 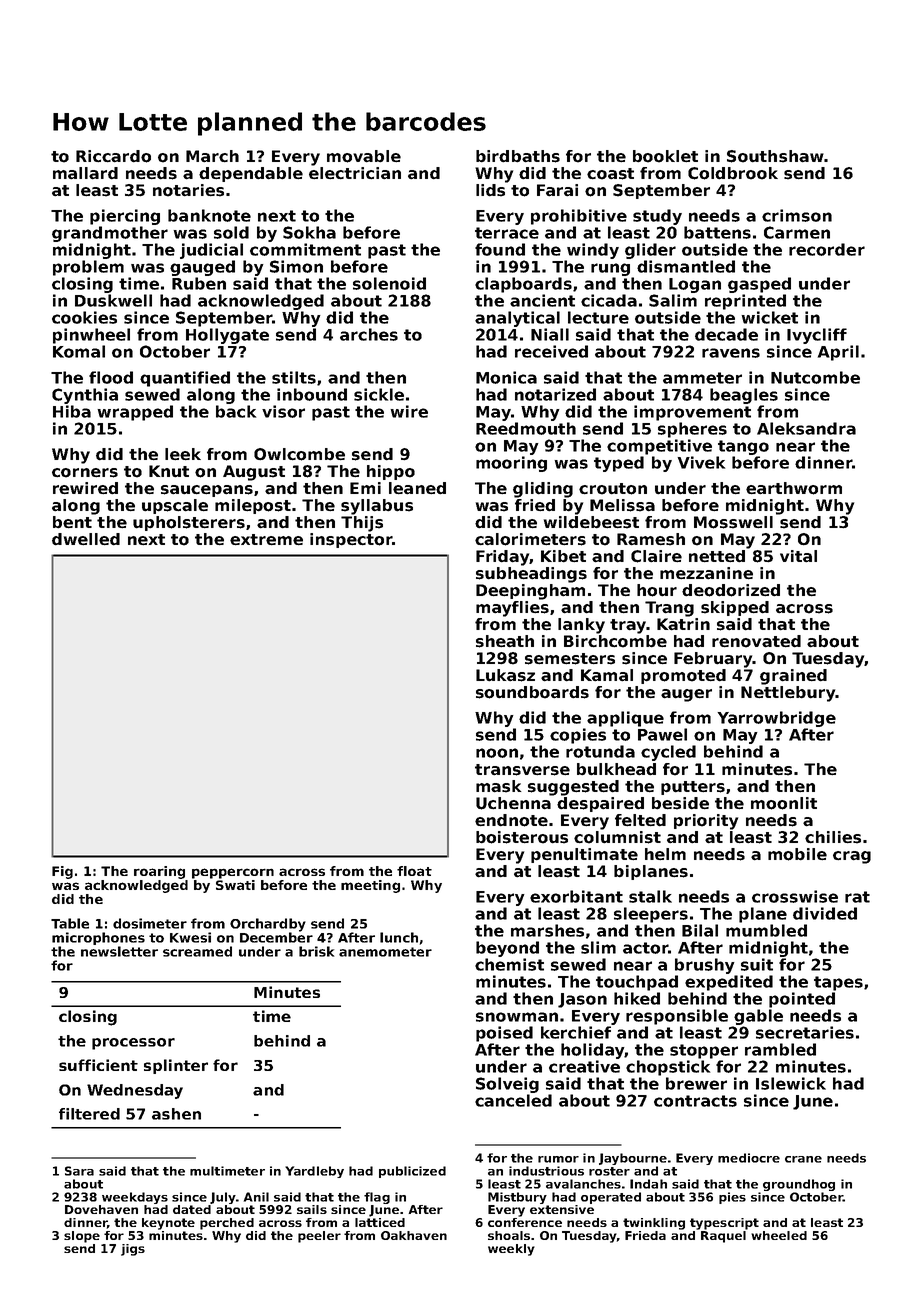 I want to click on Riccardo, so click(x=113, y=156).
